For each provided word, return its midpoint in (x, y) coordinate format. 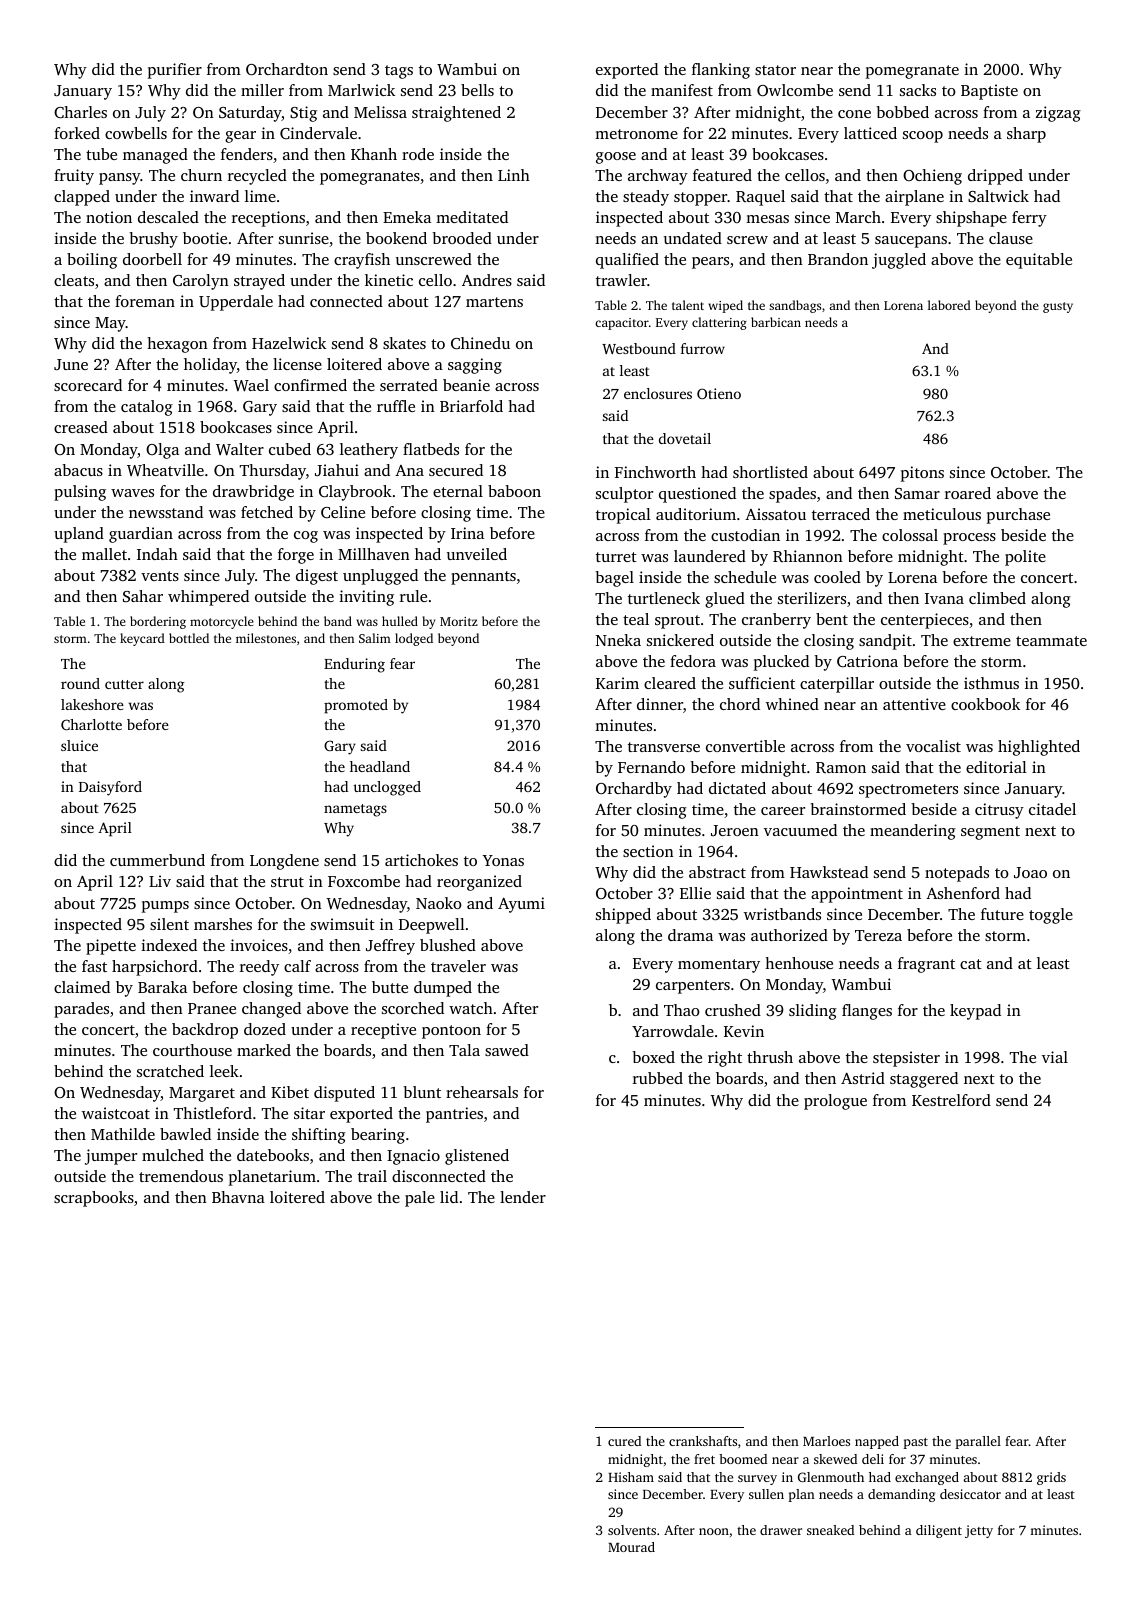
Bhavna (238, 1197)
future (1002, 914)
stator (775, 70)
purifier (175, 71)
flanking (721, 71)
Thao (682, 1010)
